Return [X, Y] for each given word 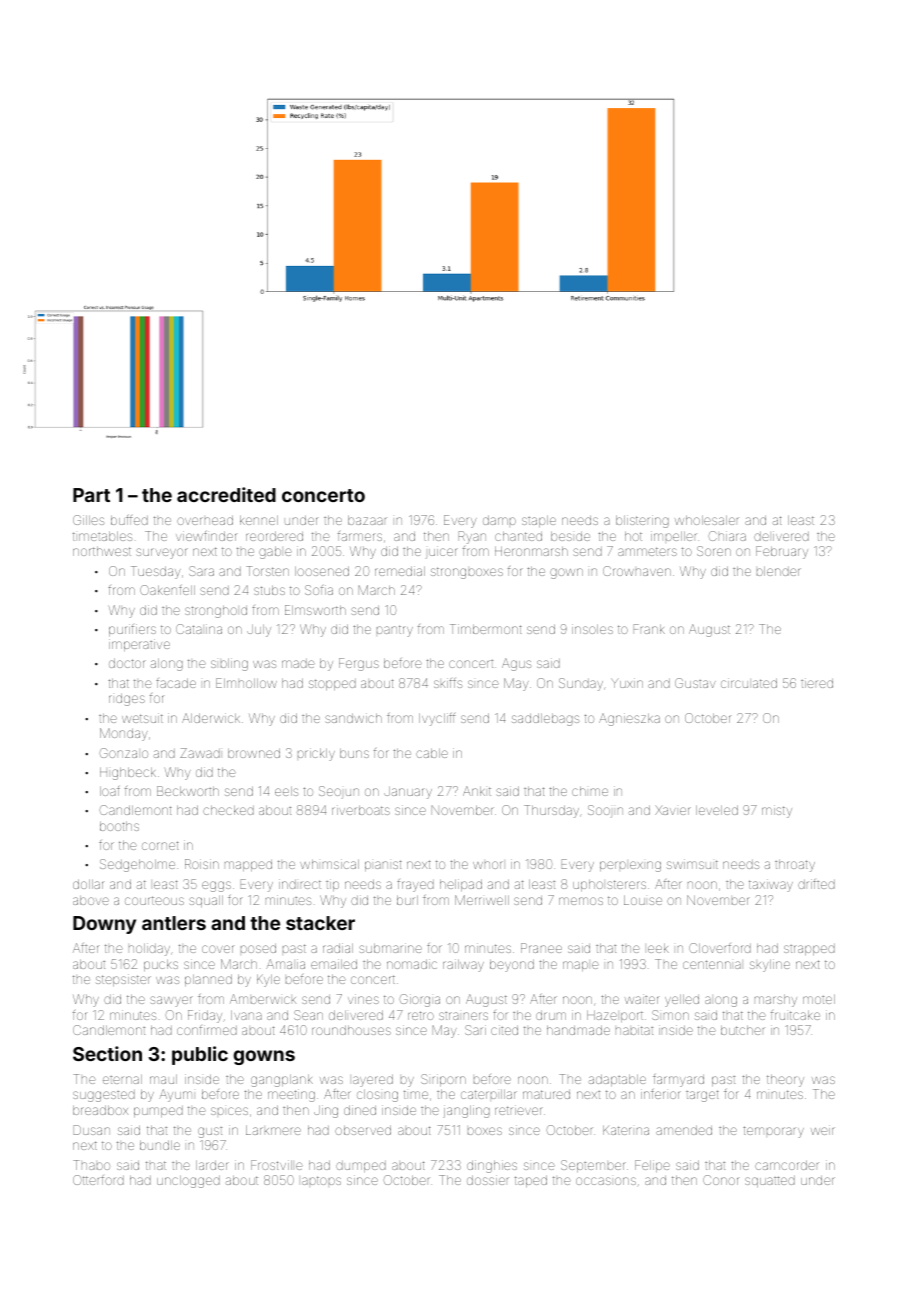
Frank [649, 629]
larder [212, 1165]
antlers [174, 923]
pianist [383, 865]
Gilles [88, 520]
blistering [642, 521]
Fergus [359, 664]
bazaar [367, 520]
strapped [809, 949]
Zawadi [200, 753]
